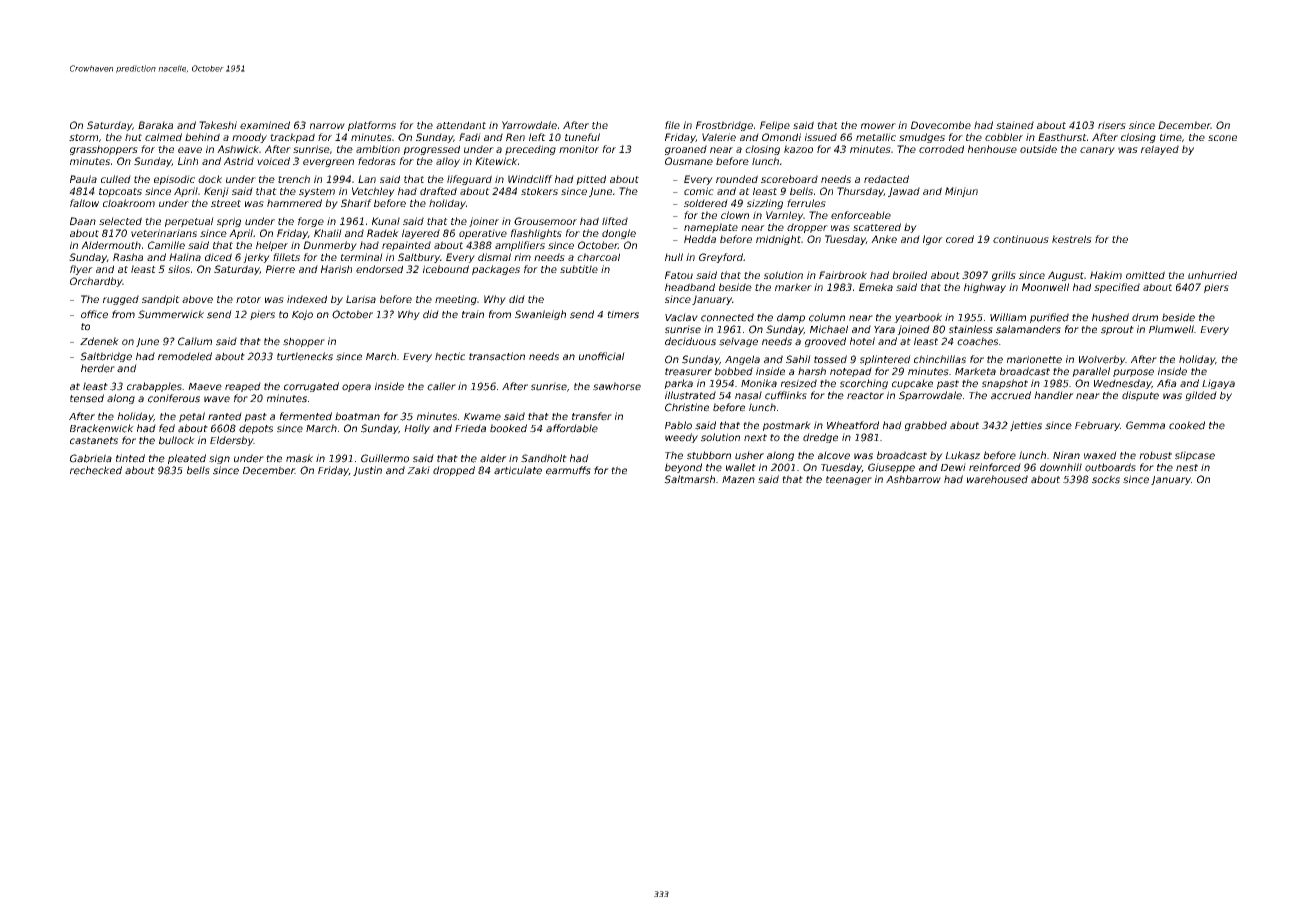  Describe the element at coordinates (961, 192) in the page. I see `Minjun` at that location.
